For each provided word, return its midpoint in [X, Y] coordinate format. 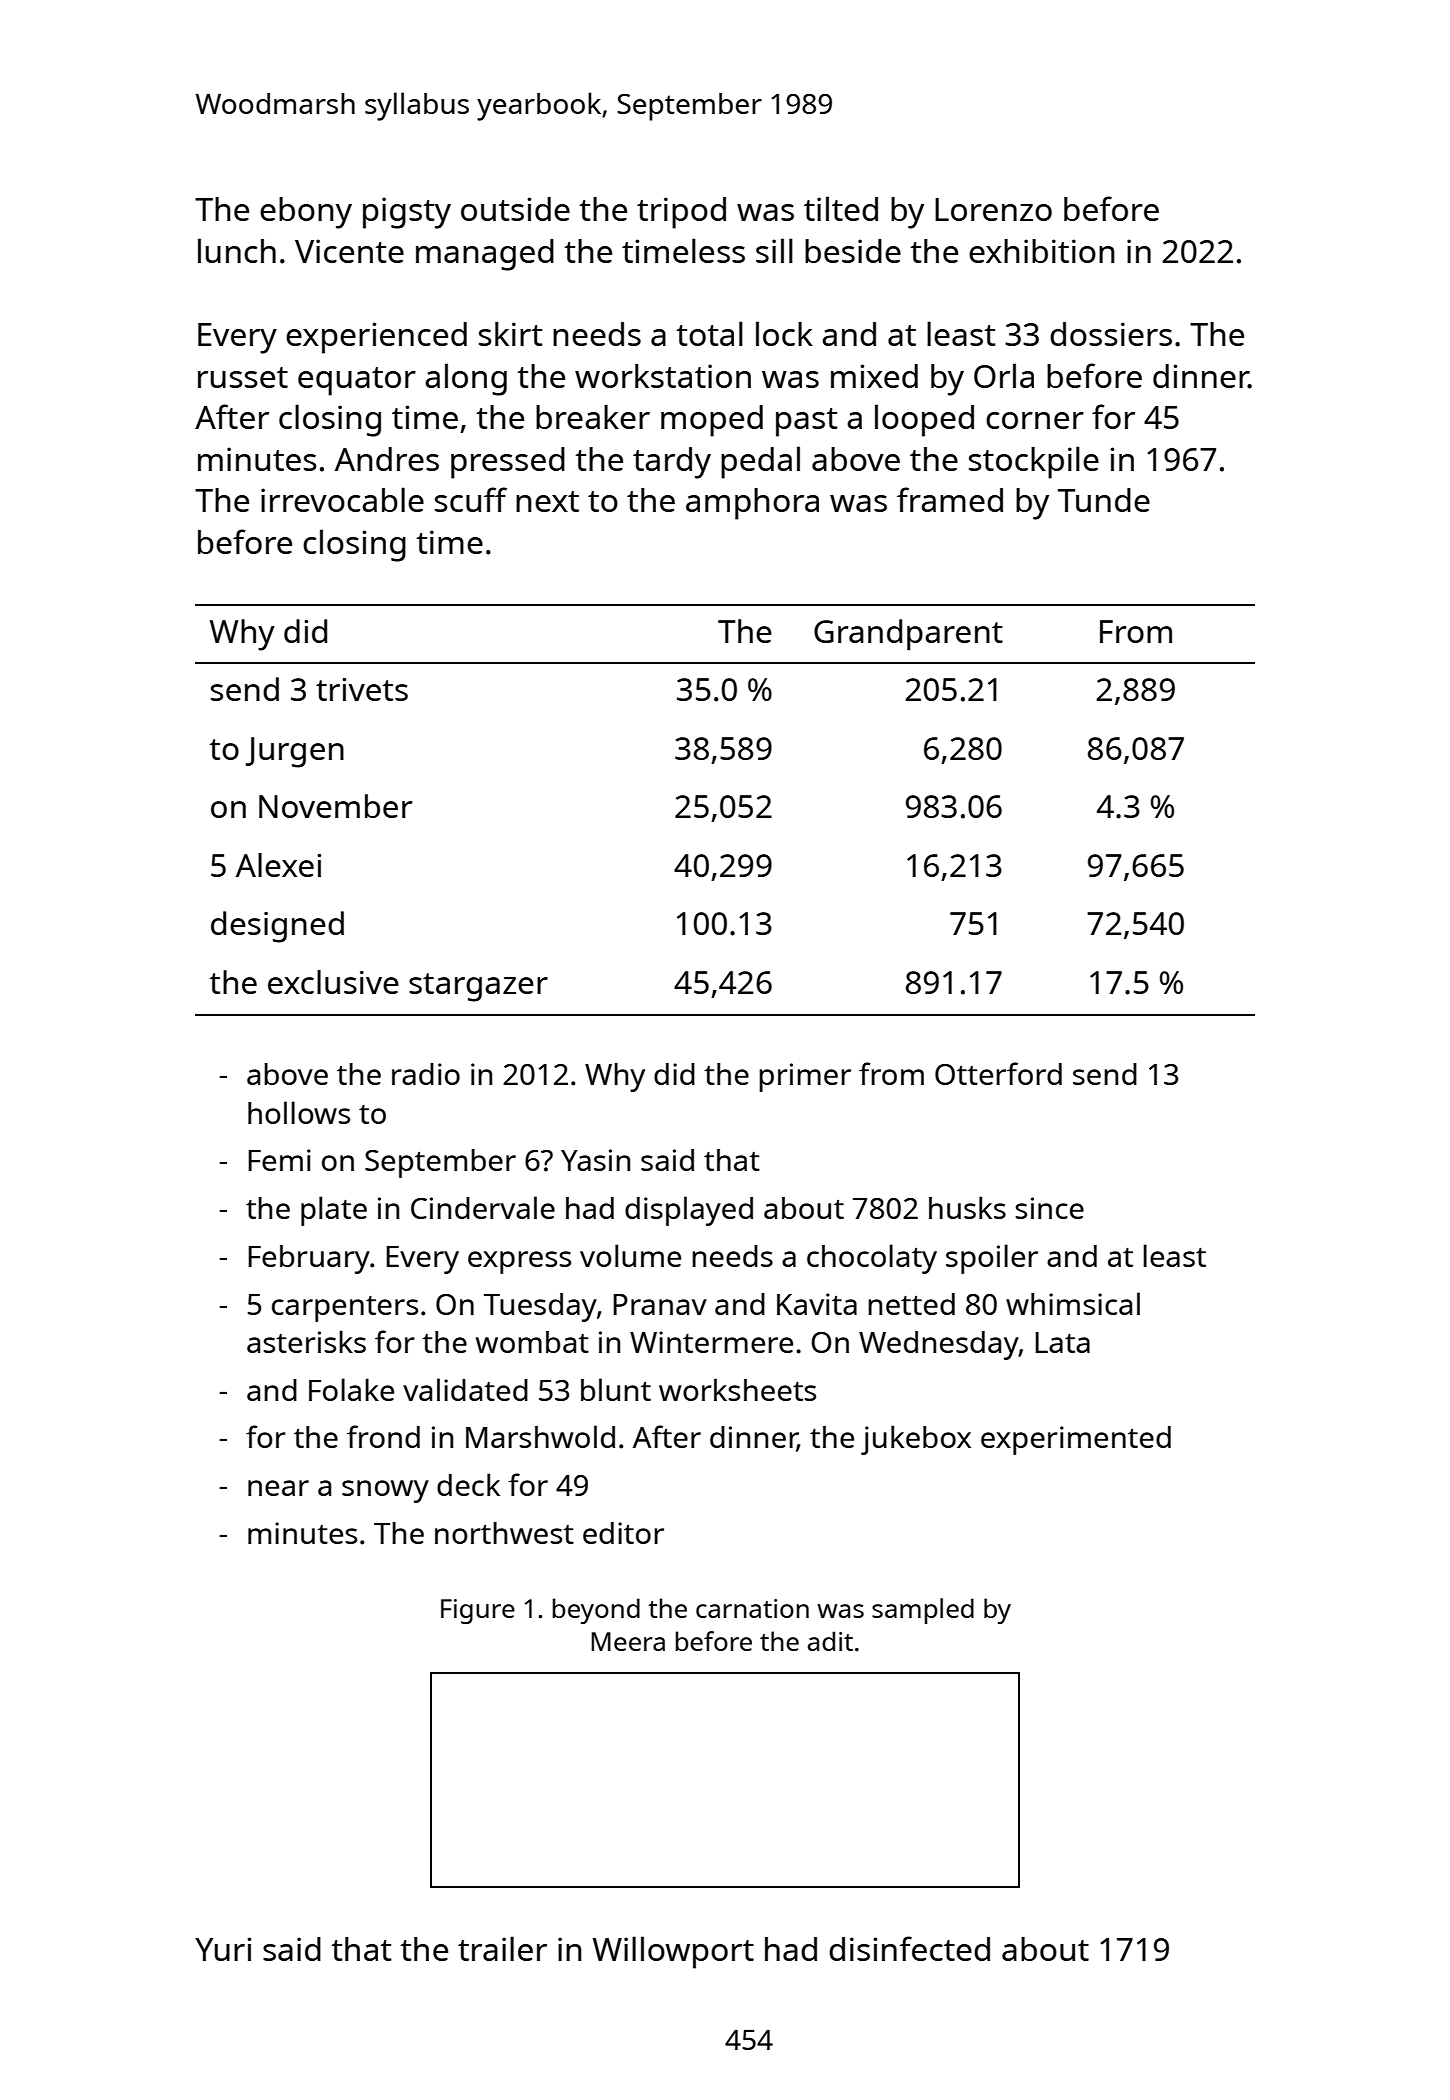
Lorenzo [993, 209]
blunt [616, 1389]
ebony [306, 213]
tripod [681, 213]
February [309, 1259]
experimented [1076, 1440]
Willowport [673, 1952]
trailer [502, 1948]
